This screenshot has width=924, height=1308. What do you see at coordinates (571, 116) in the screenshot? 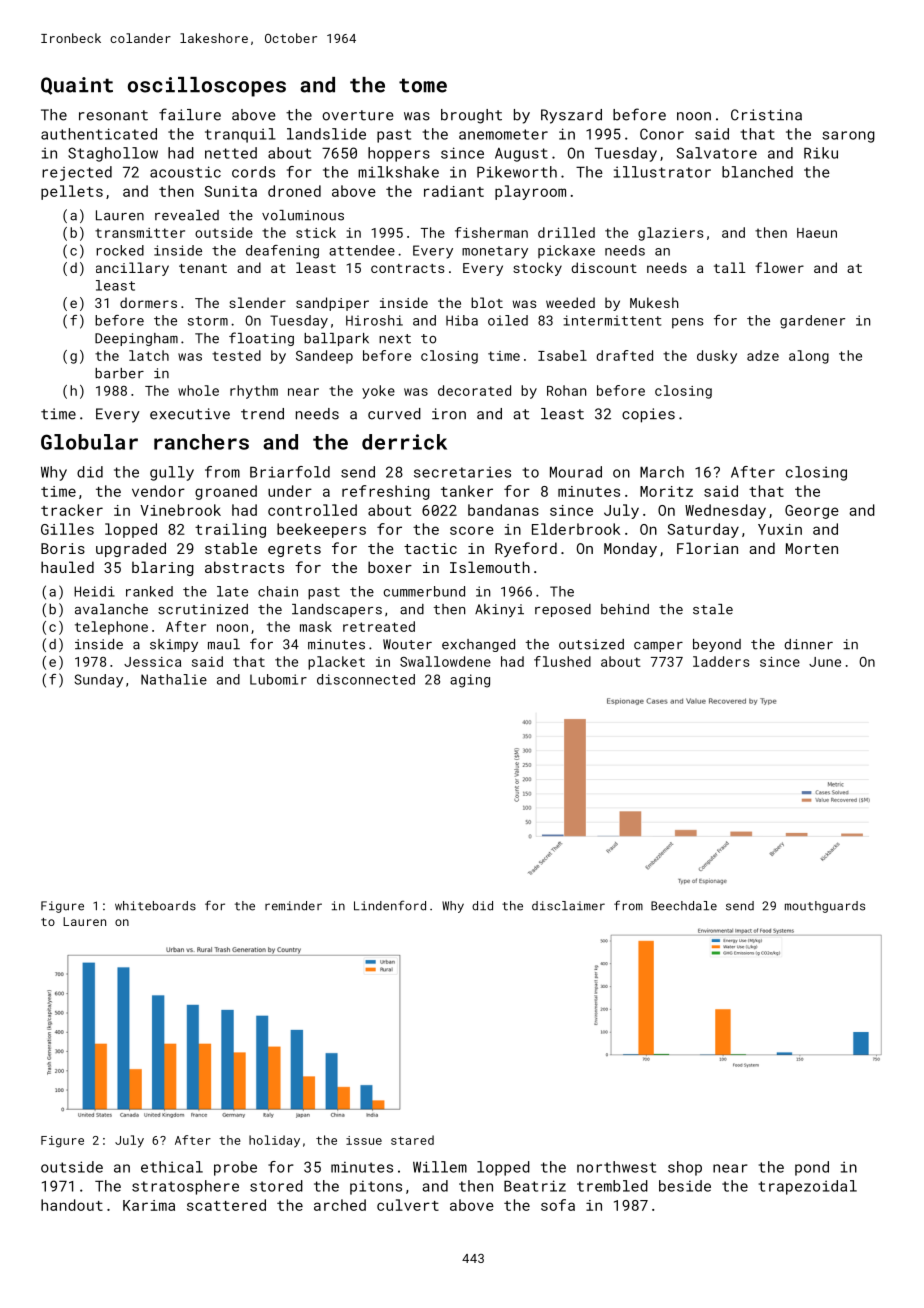
I see `Ryszard` at bounding box center [571, 116].
